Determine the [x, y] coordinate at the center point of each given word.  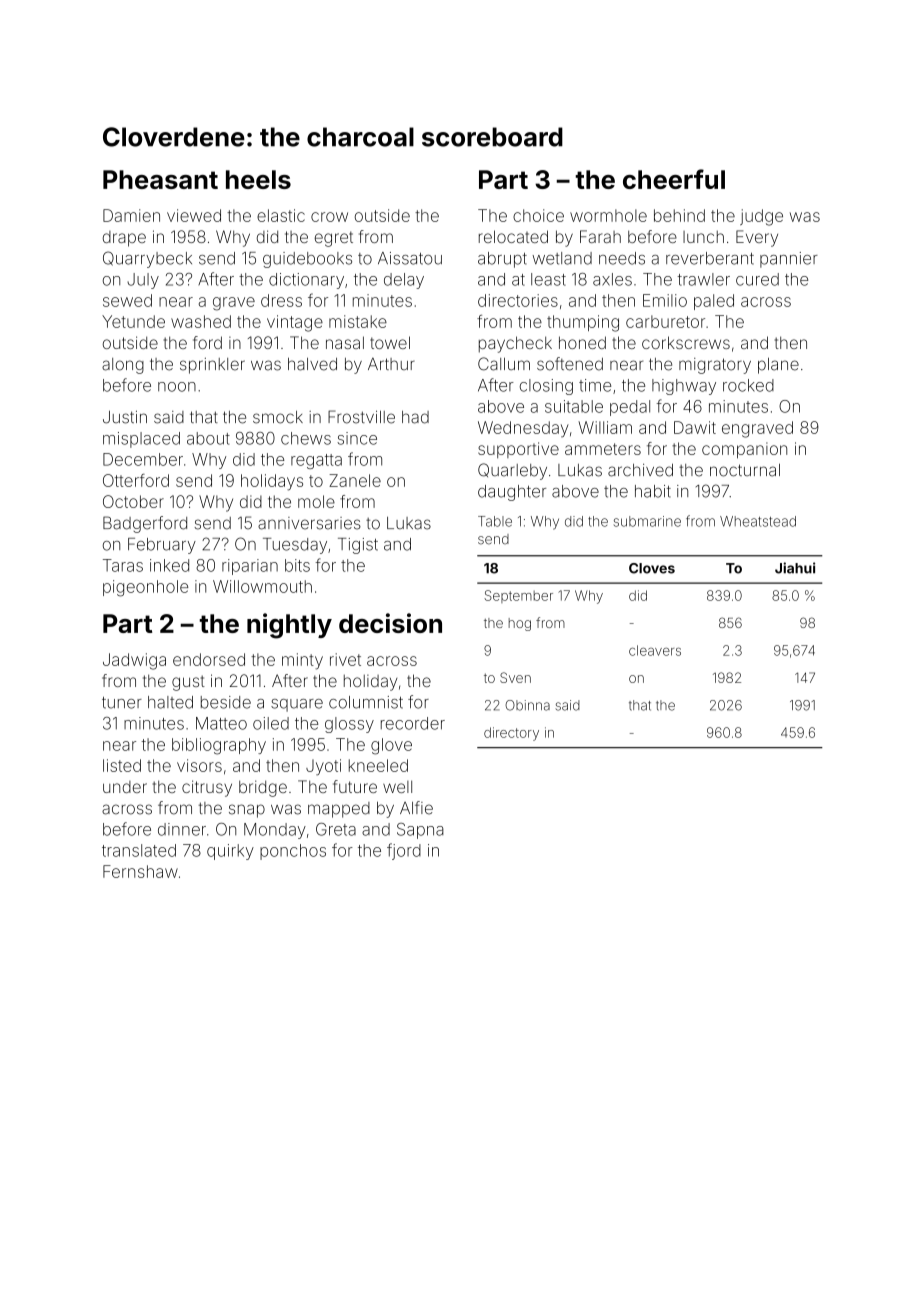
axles [612, 279]
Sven [515, 677]
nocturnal [745, 470]
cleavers [655, 650]
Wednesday [523, 429]
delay [404, 281]
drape [124, 239]
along [123, 366]
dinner [182, 829]
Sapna [420, 831]
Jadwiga [134, 661]
